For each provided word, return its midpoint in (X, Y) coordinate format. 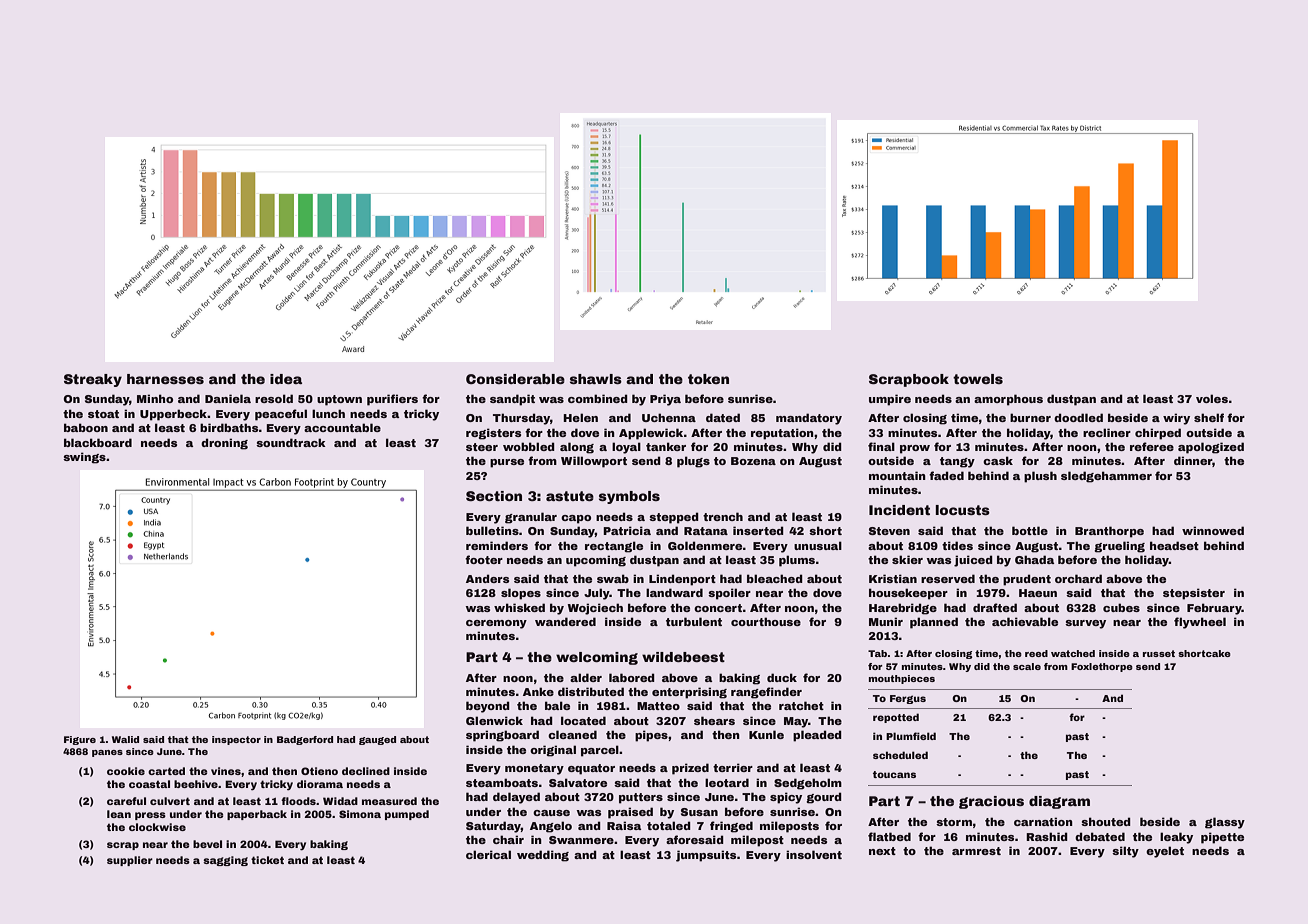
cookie (126, 771)
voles (1212, 398)
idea (286, 379)
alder (586, 677)
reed (1036, 653)
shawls (596, 379)
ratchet (801, 705)
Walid (125, 739)
